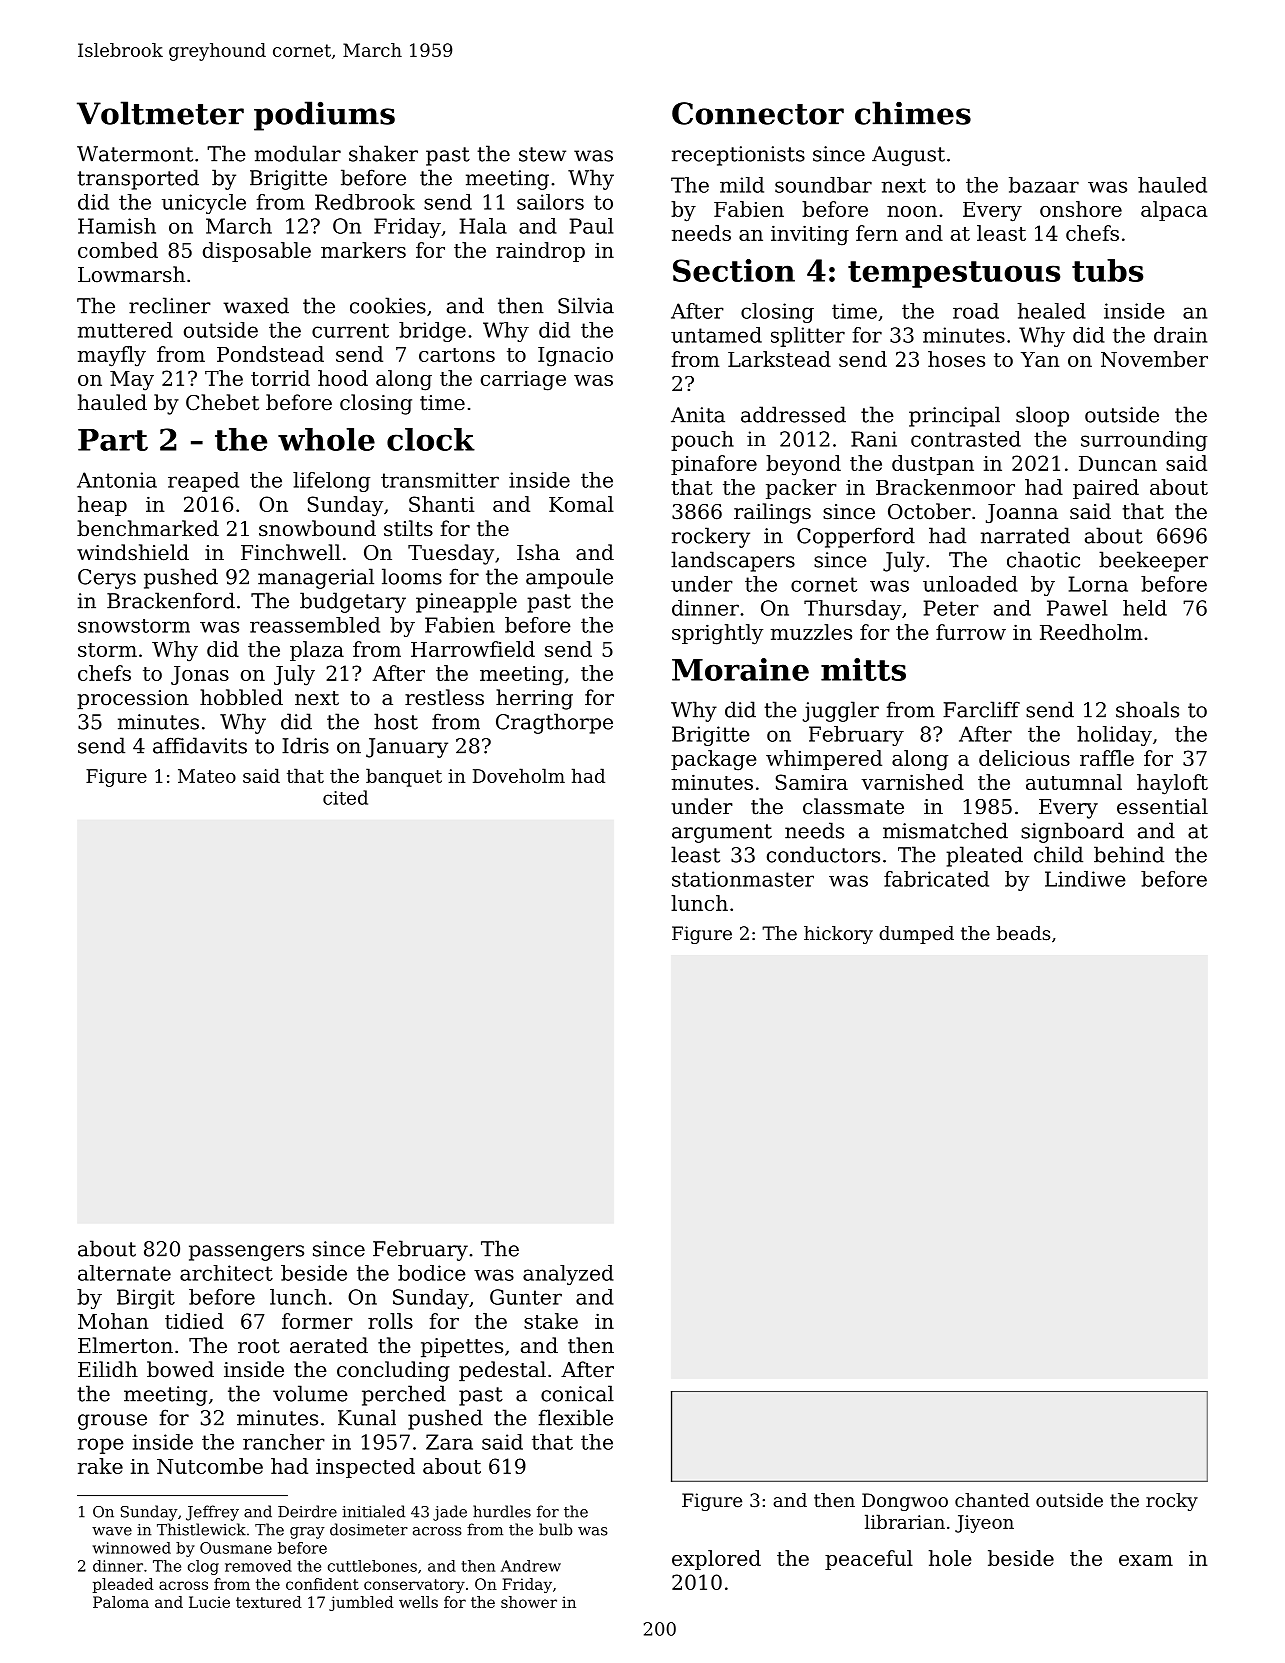 The image size is (1285, 1663). Describe the element at coordinates (913, 113) in the screenshot. I see `chimes` at that location.
